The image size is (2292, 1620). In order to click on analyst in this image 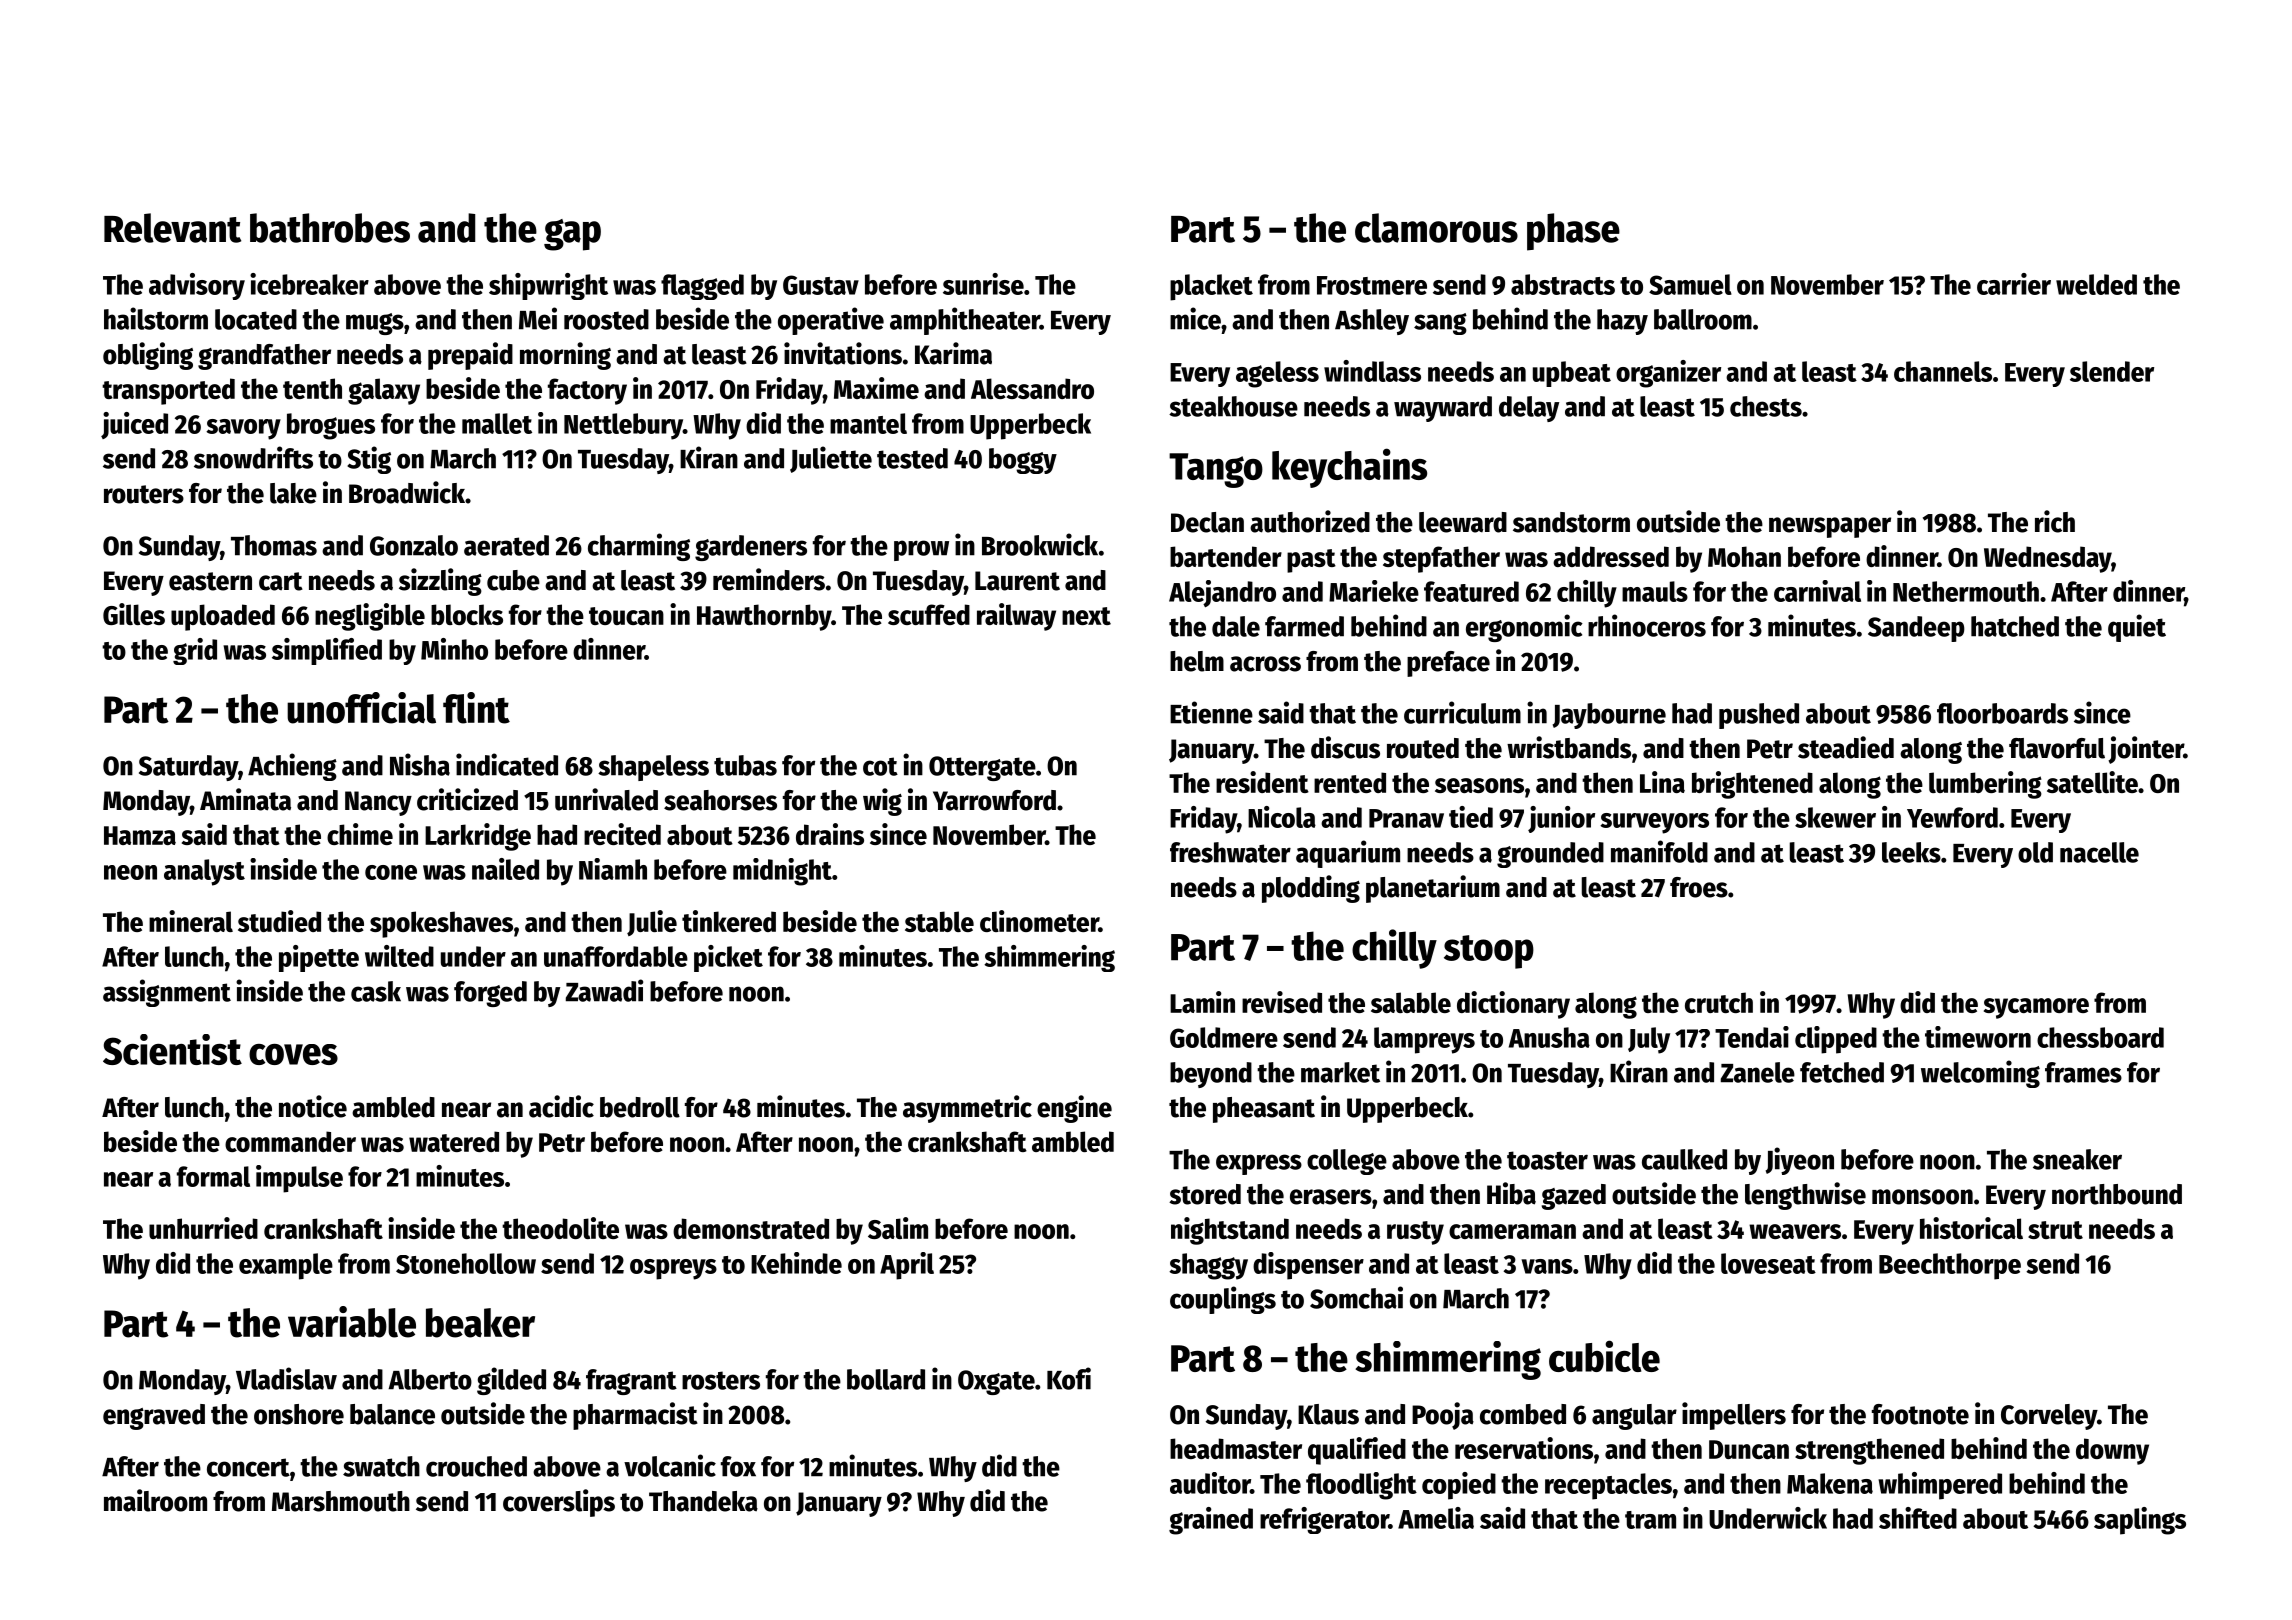, I will do `click(204, 872)`.
